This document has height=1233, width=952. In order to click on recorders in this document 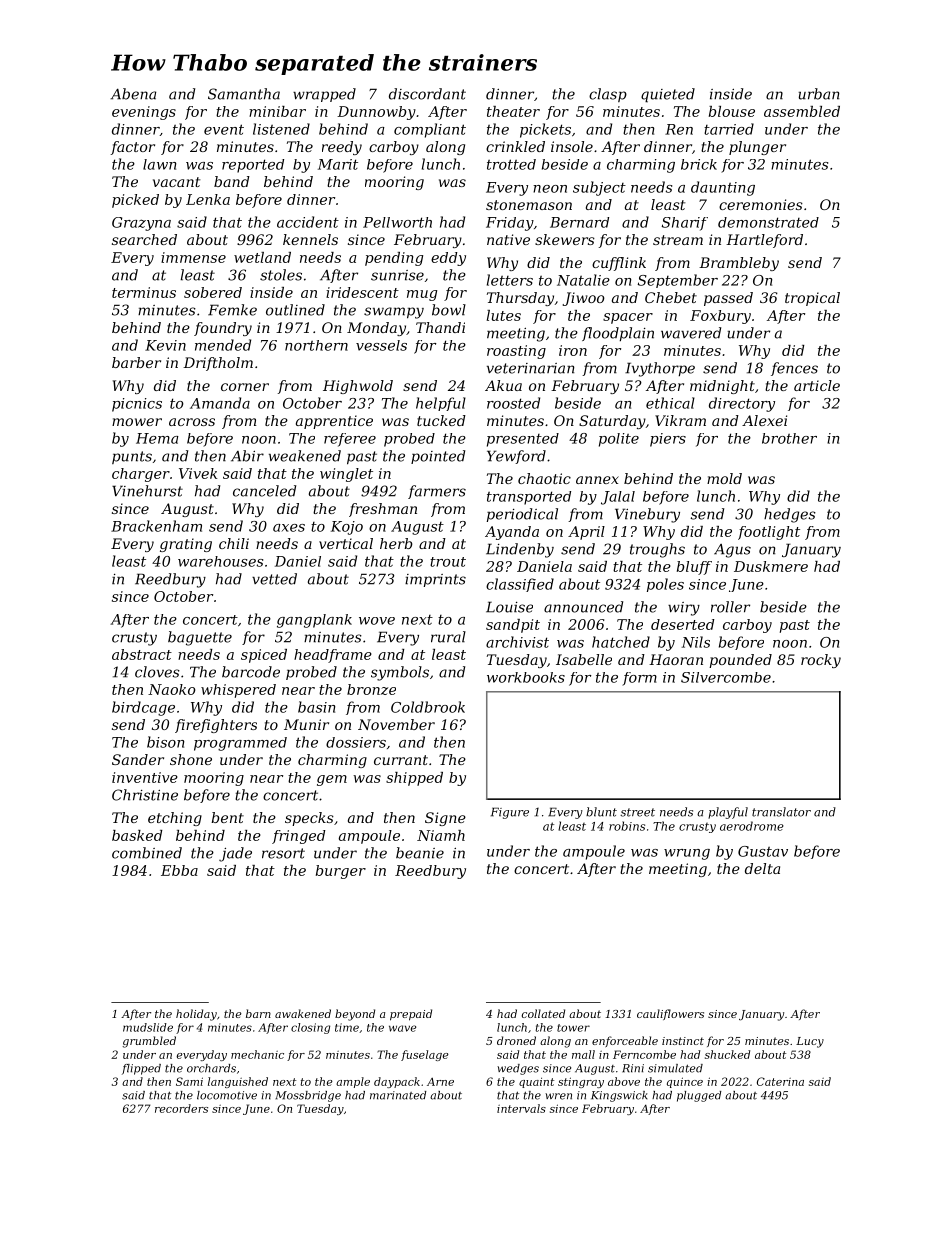, I will do `click(181, 1108)`.
